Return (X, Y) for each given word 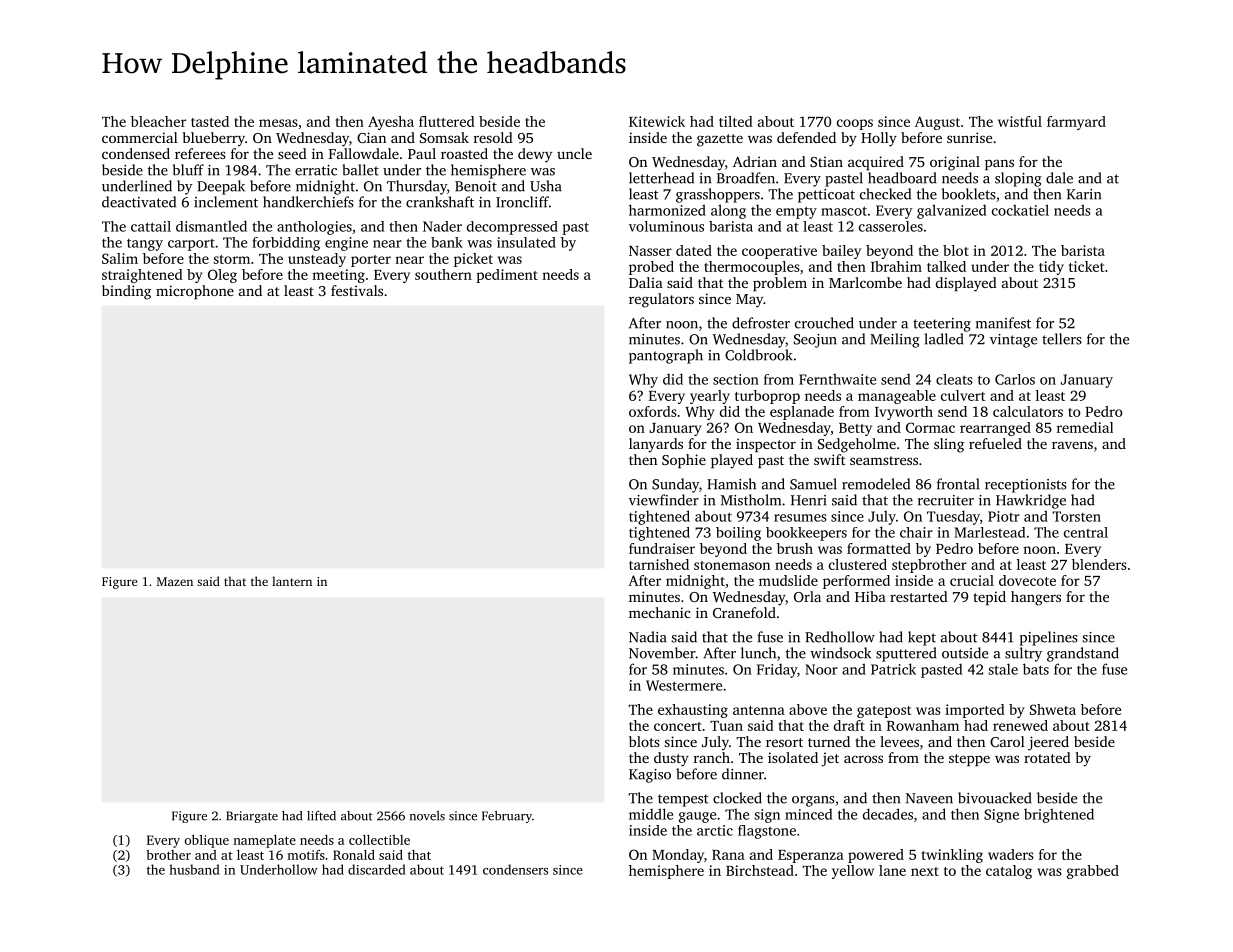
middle (651, 814)
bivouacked (995, 798)
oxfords (653, 411)
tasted (210, 121)
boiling (738, 534)
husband (195, 869)
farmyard (1076, 123)
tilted (736, 121)
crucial (972, 580)
